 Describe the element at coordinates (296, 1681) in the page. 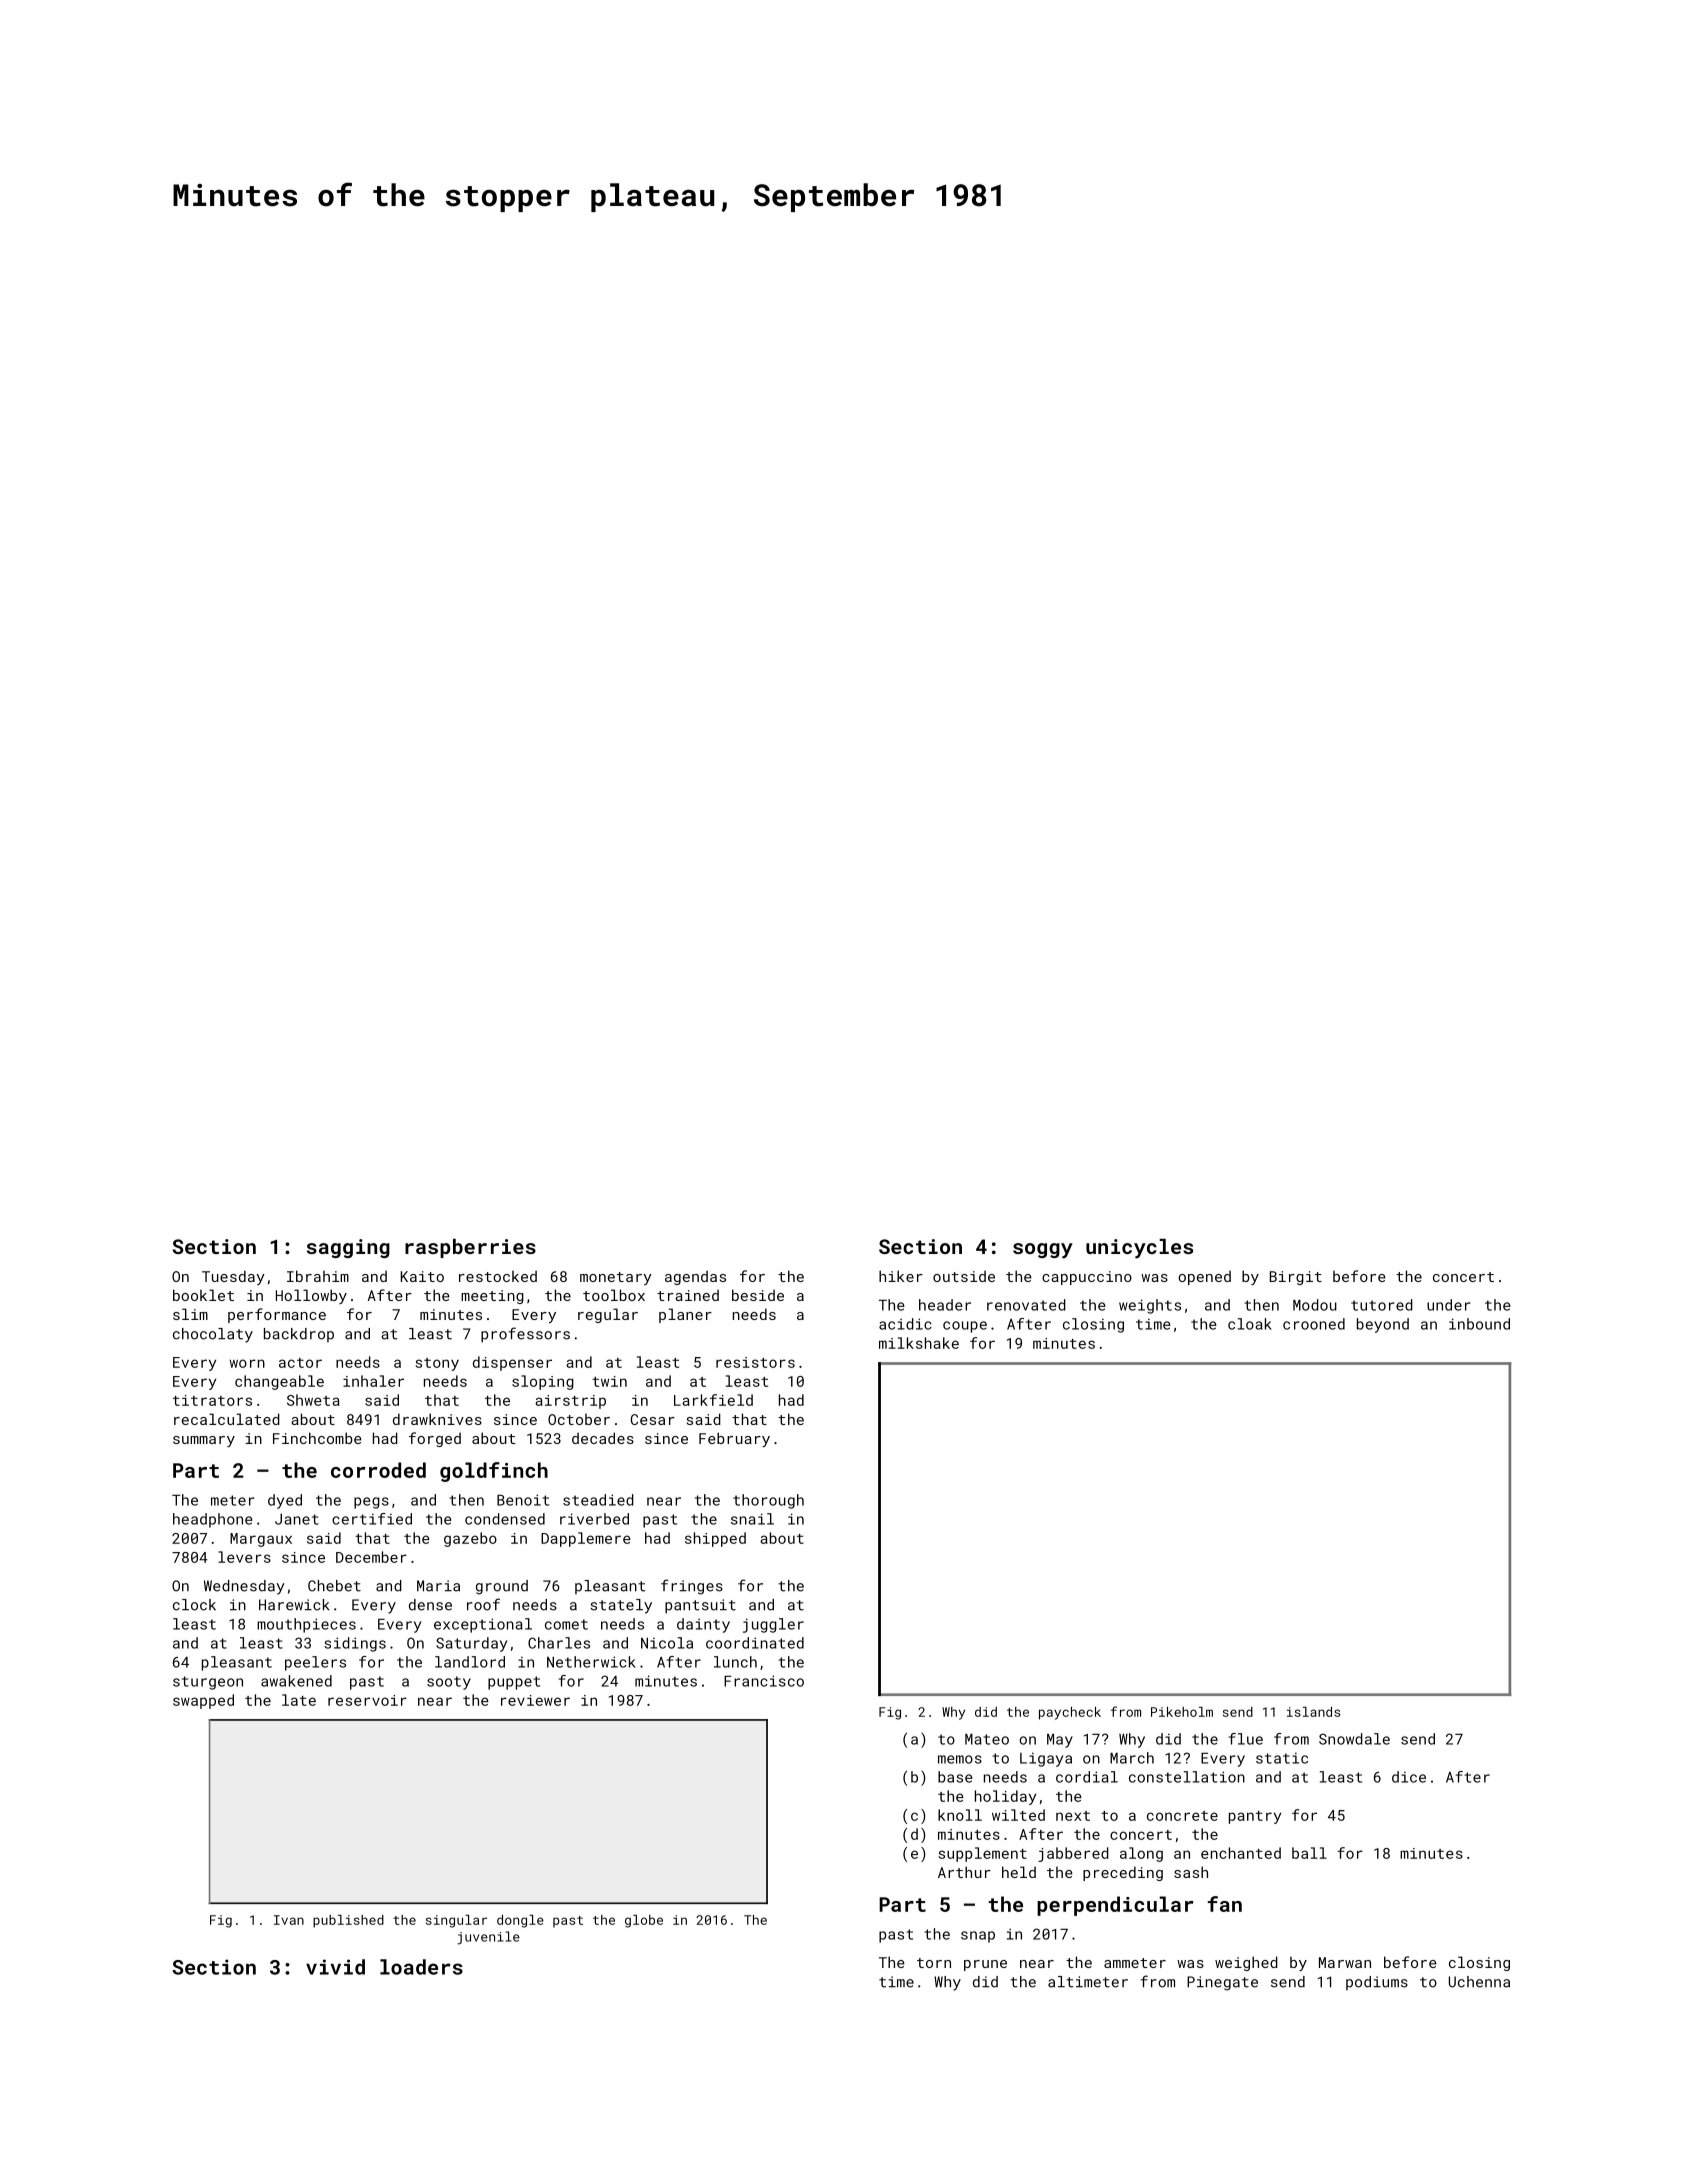

I see `awakened` at that location.
